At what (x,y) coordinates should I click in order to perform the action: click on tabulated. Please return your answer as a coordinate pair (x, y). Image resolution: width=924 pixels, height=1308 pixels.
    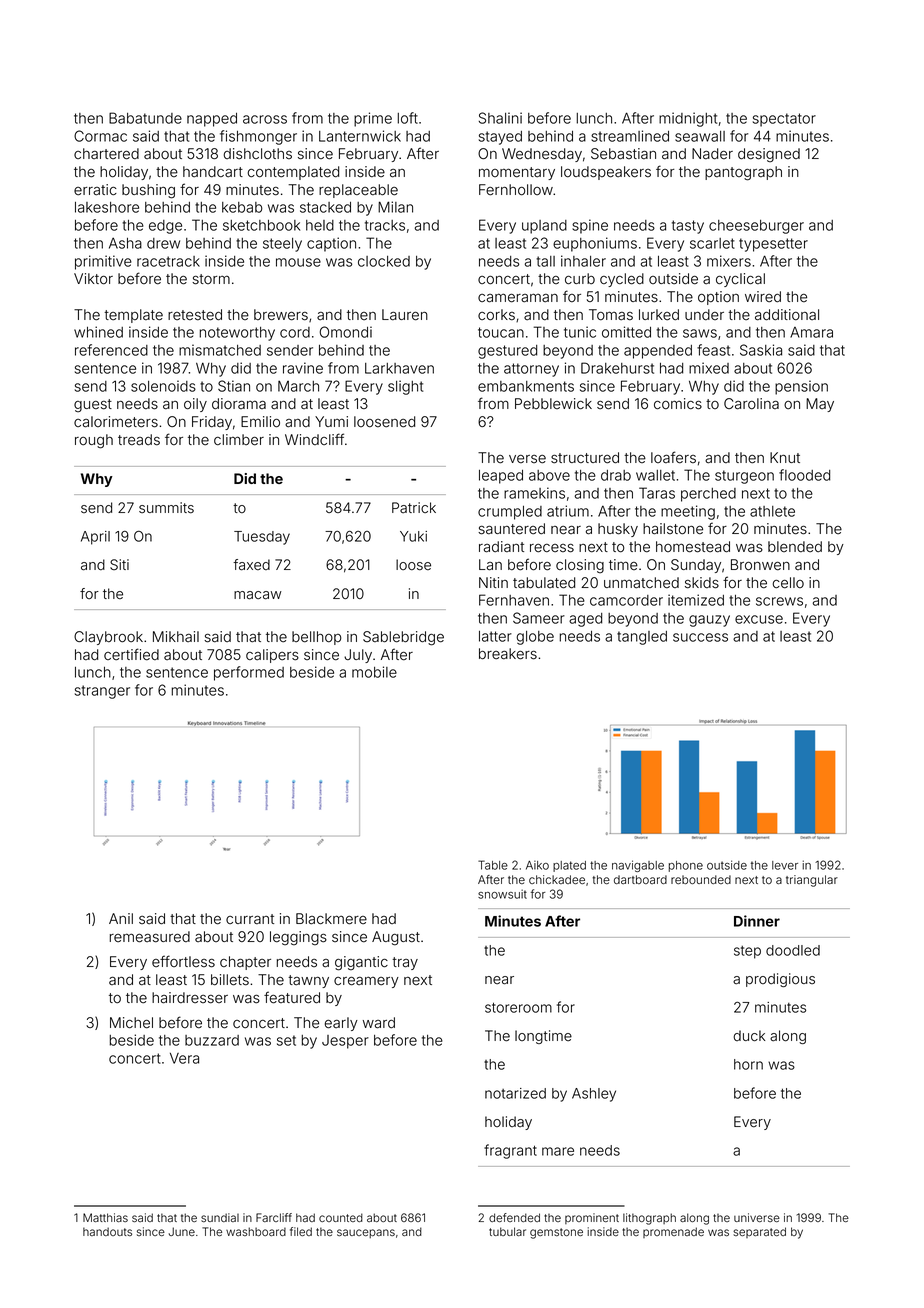
    Looking at the image, I should click on (544, 583).
